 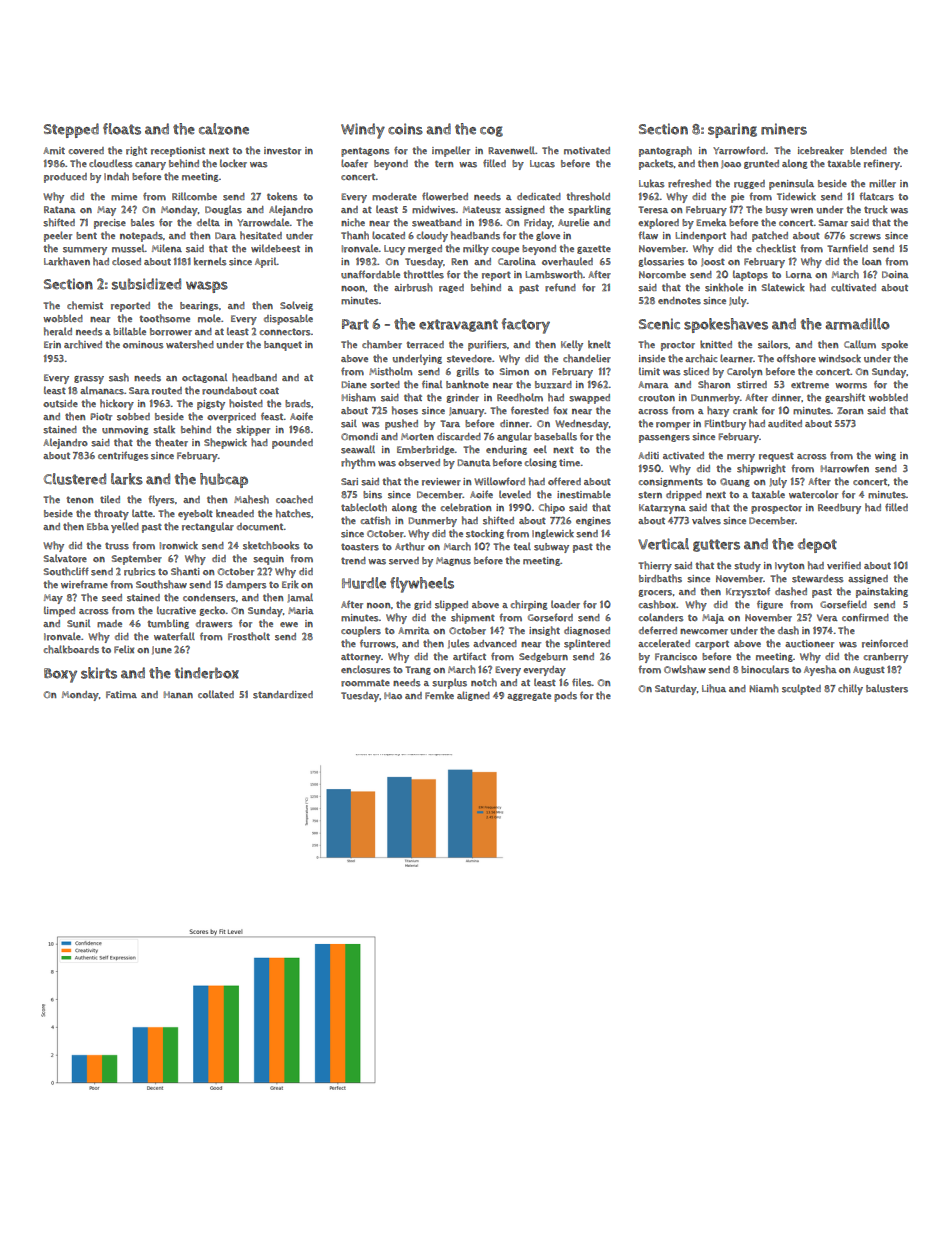 What do you see at coordinates (224, 129) in the image?
I see `calzone` at bounding box center [224, 129].
